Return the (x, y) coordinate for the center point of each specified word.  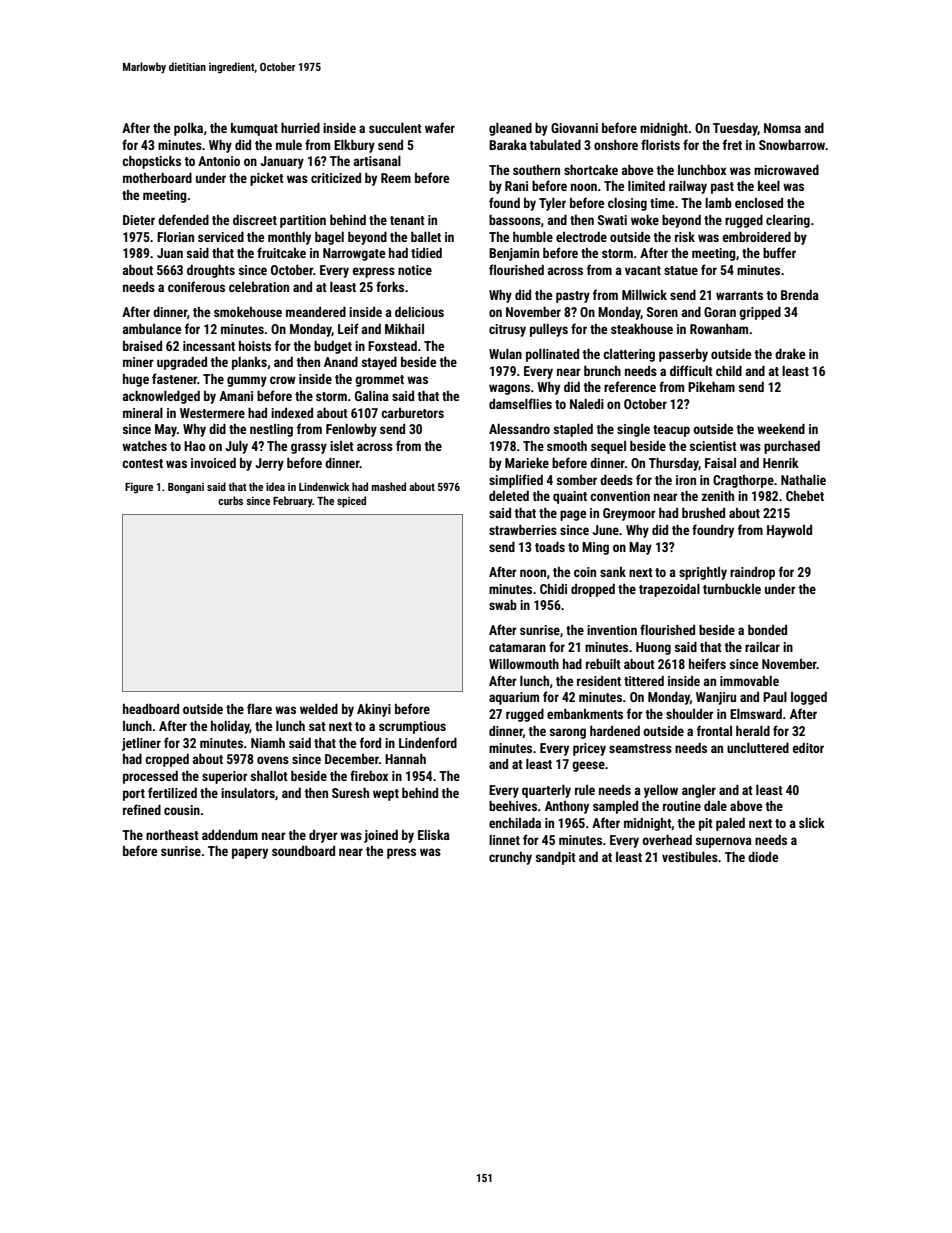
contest (142, 463)
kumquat (254, 129)
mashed (389, 486)
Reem (396, 178)
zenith (718, 496)
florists (660, 144)
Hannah (405, 759)
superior (225, 777)
